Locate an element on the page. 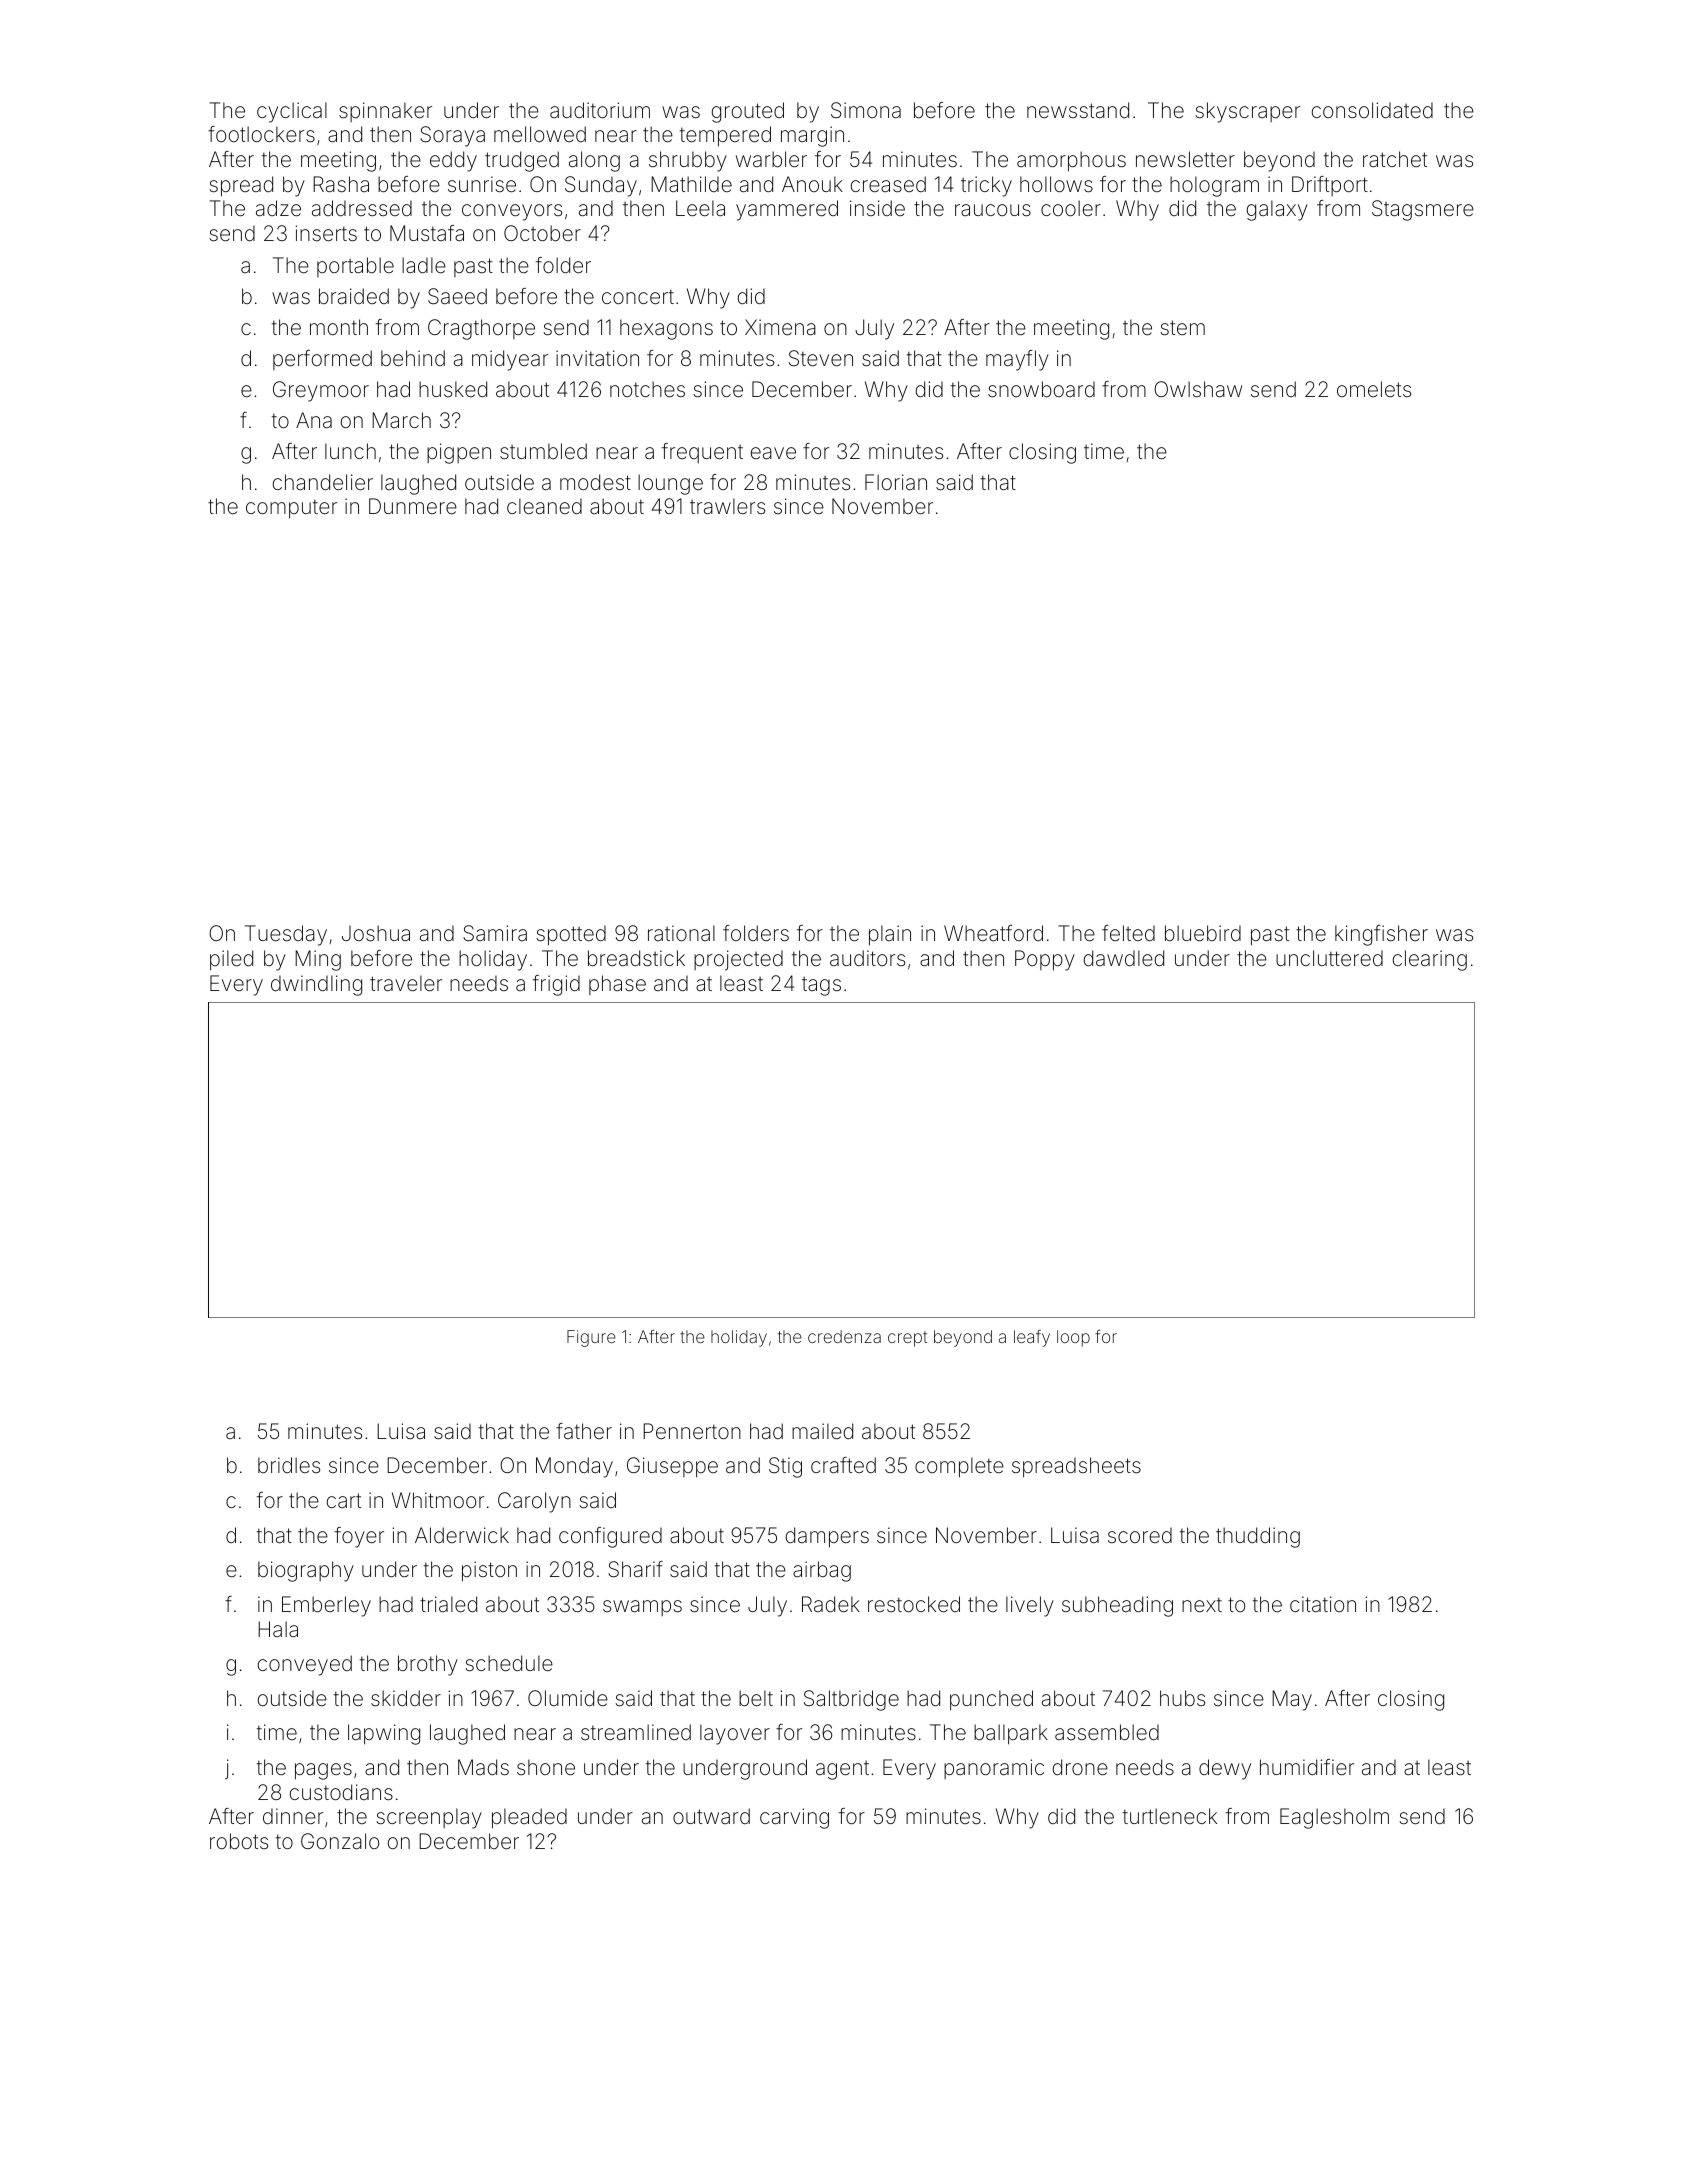 The height and width of the document is (2178, 1683). stem is located at coordinates (1182, 327).
